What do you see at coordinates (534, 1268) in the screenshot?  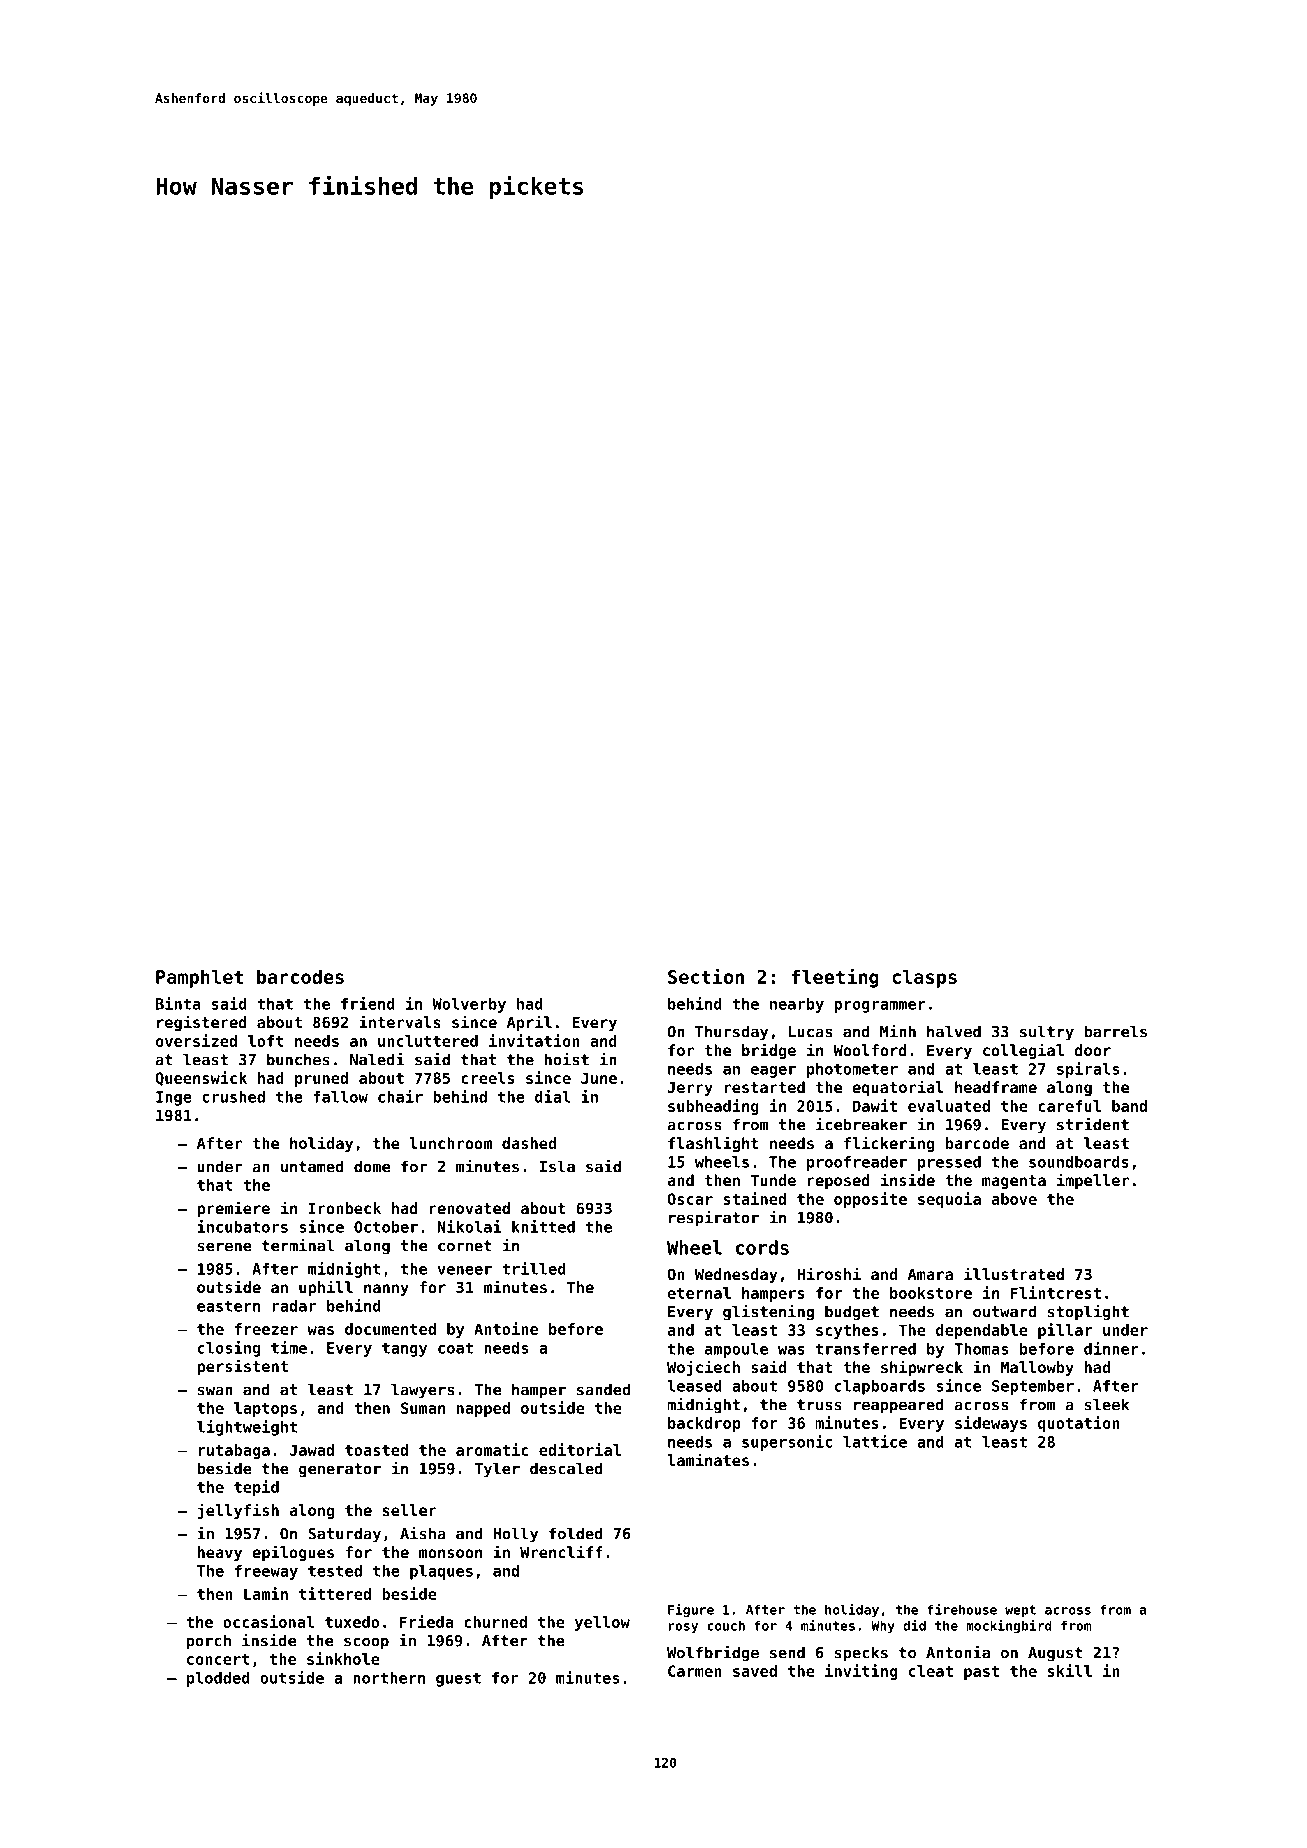 I see `trilled` at bounding box center [534, 1268].
